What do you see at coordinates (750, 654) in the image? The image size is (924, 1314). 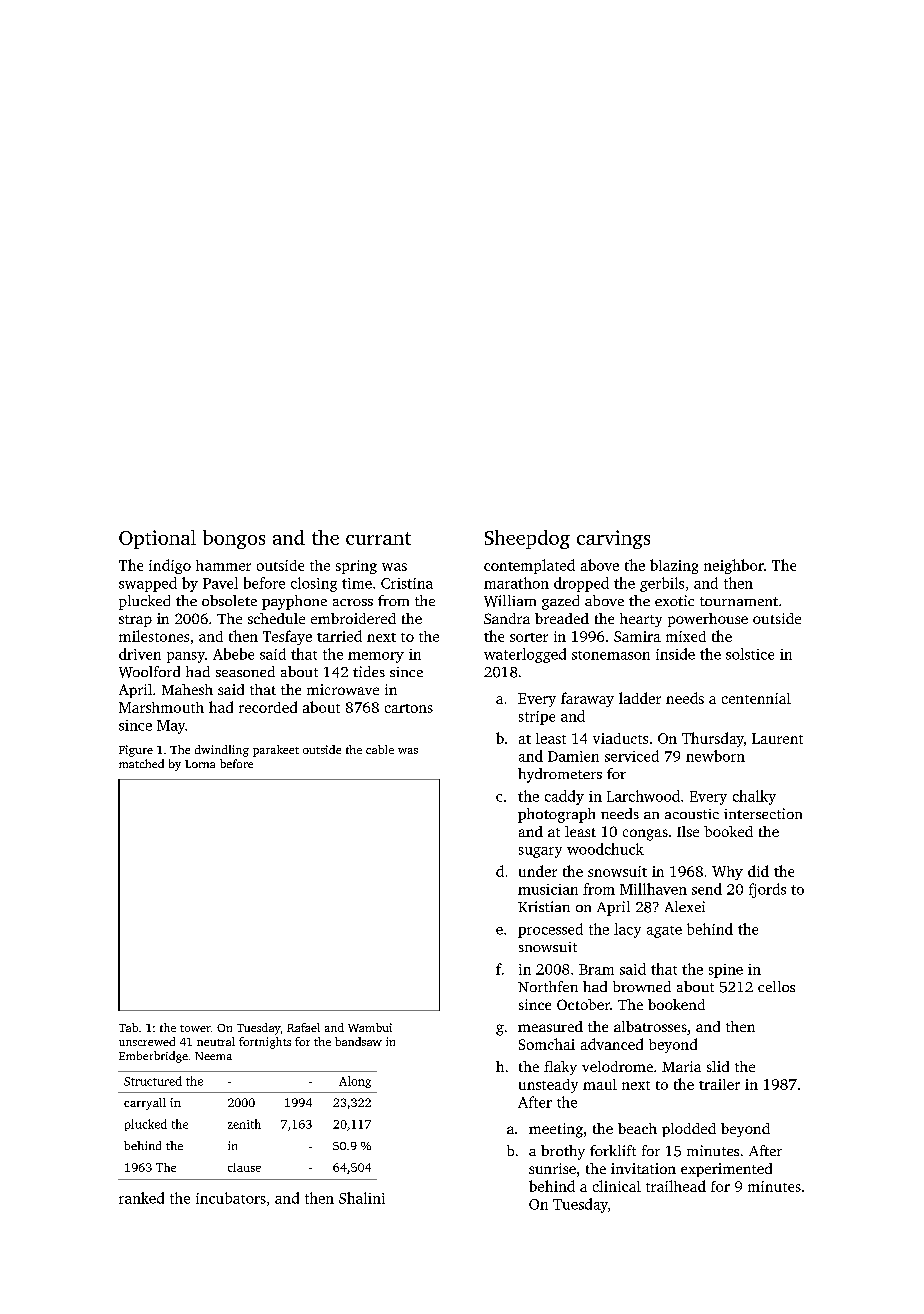 I see `solstice` at bounding box center [750, 654].
